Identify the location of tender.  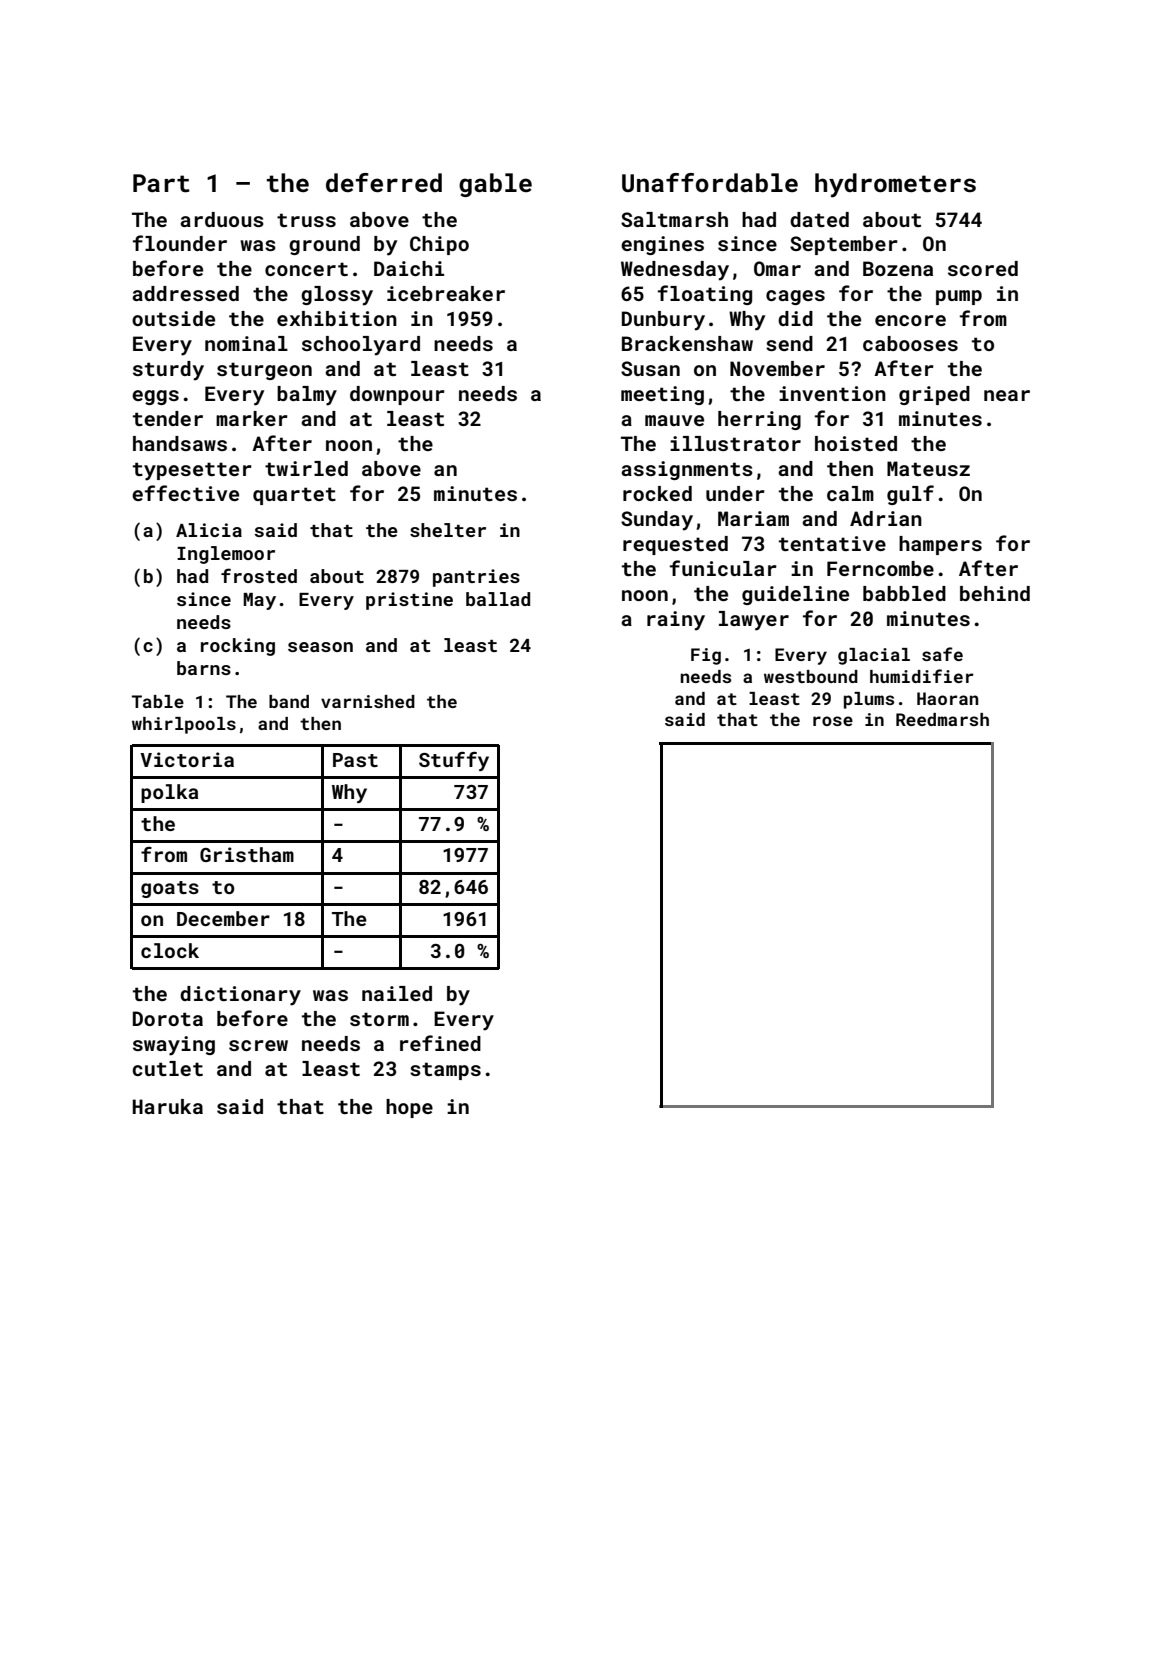
(168, 418).
